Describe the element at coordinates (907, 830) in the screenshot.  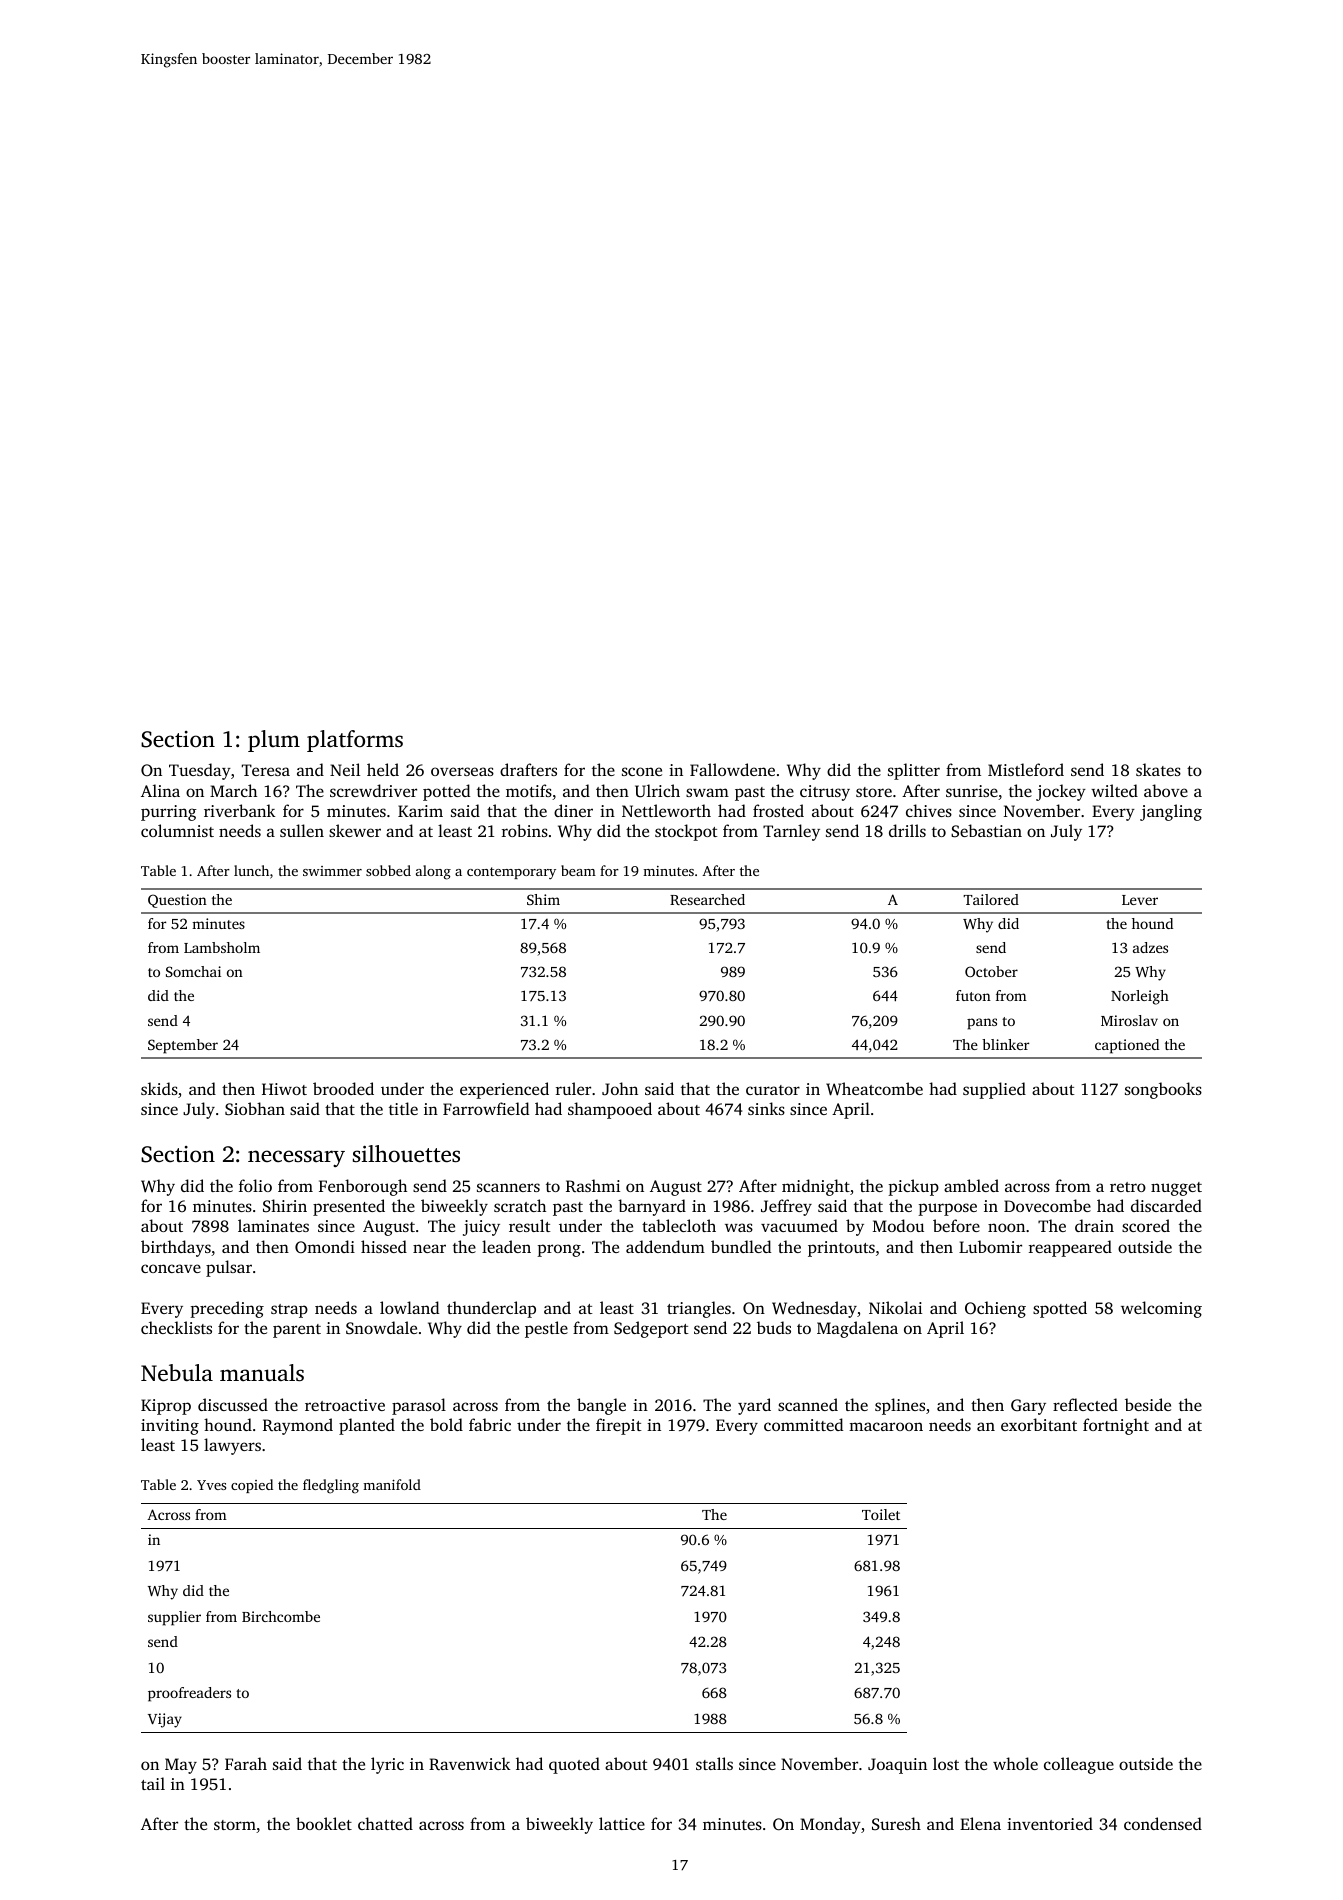
I see `drills` at that location.
